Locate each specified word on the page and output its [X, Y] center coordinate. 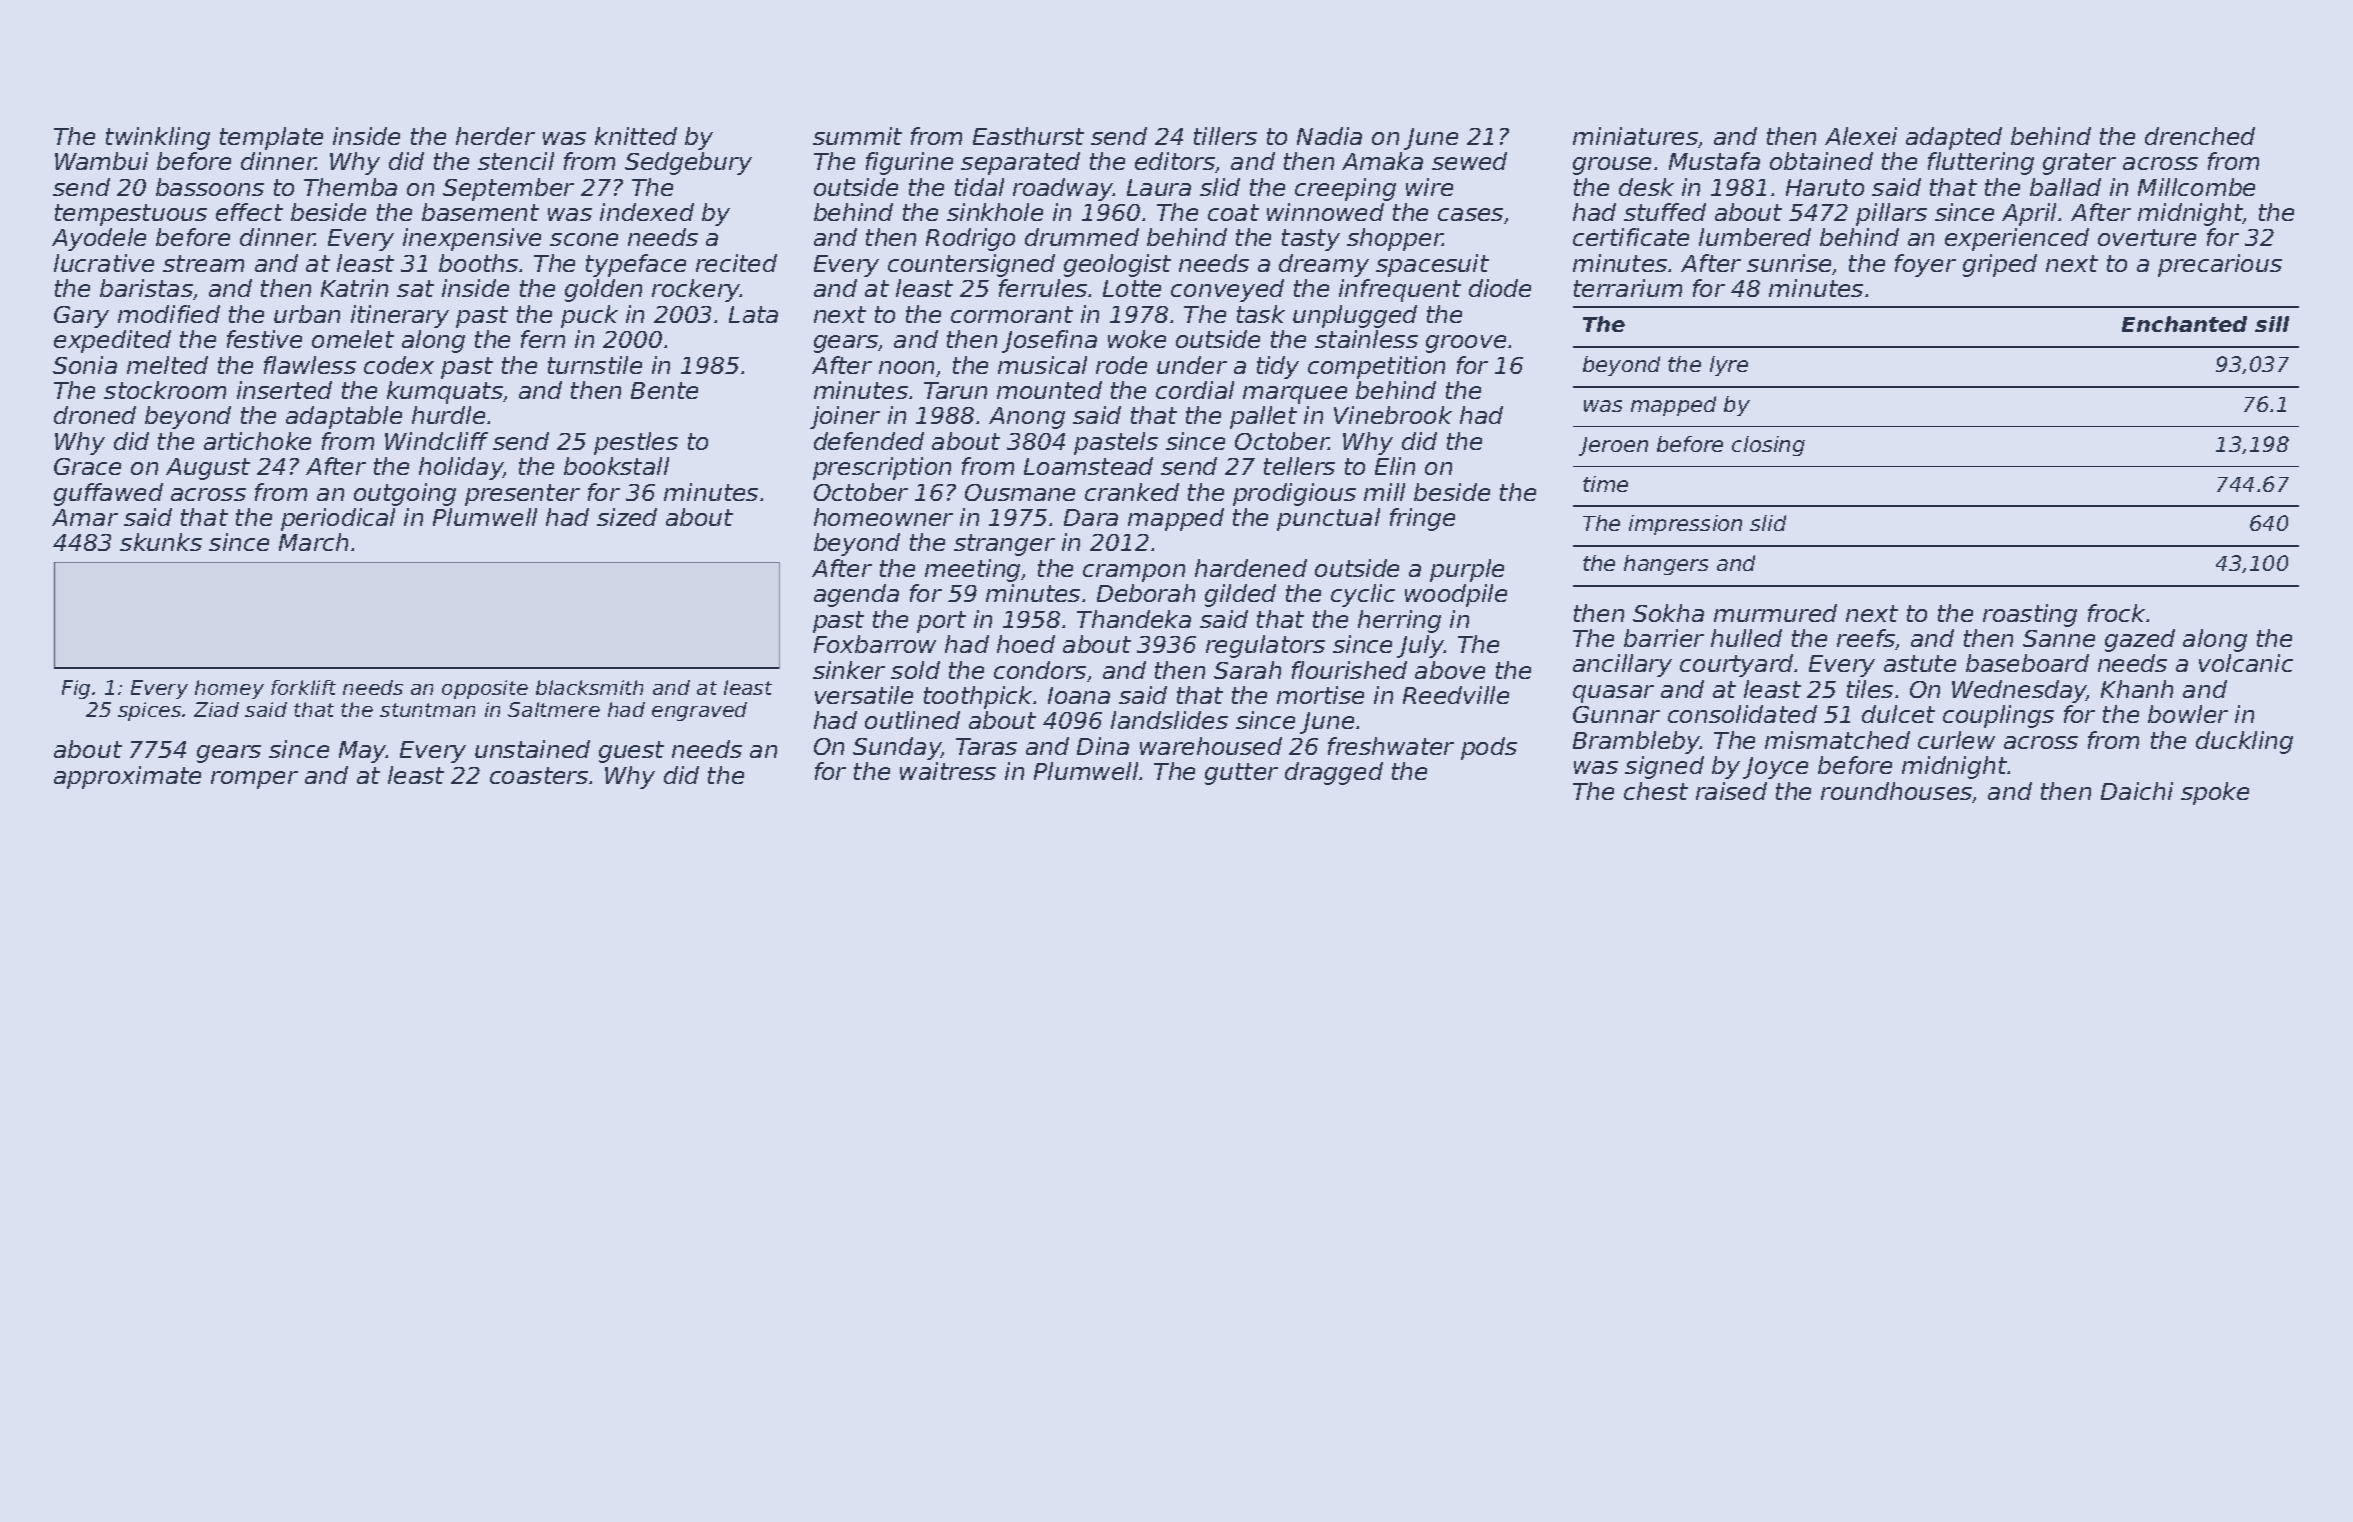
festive [264, 339]
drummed [1082, 237]
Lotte [1132, 288]
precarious [2220, 265]
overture [2147, 237]
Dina [1103, 746]
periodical [338, 519]
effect [249, 212]
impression [1685, 525]
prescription [882, 468]
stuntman [427, 710]
